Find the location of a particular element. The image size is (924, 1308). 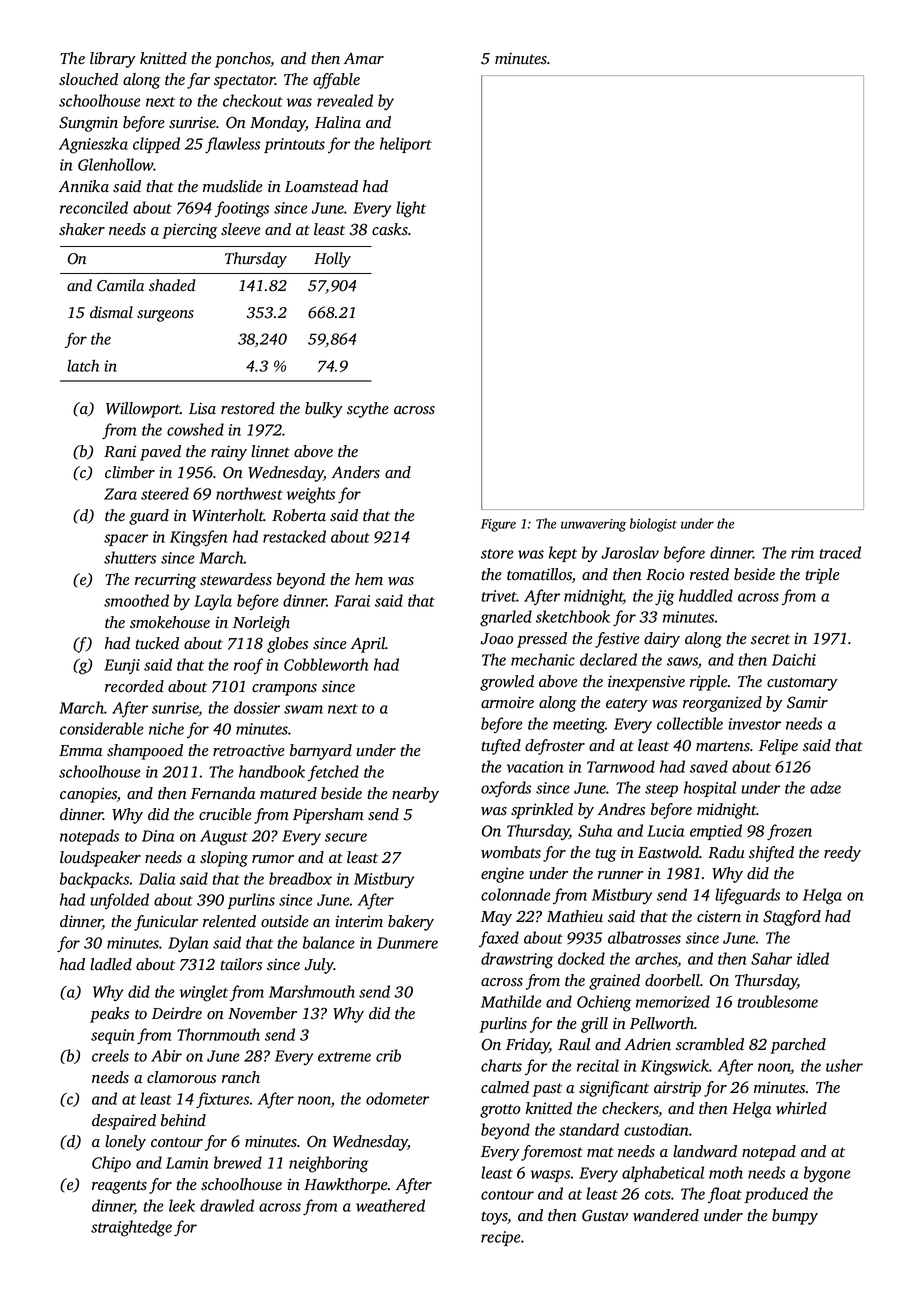

Stagford is located at coordinates (792, 918).
